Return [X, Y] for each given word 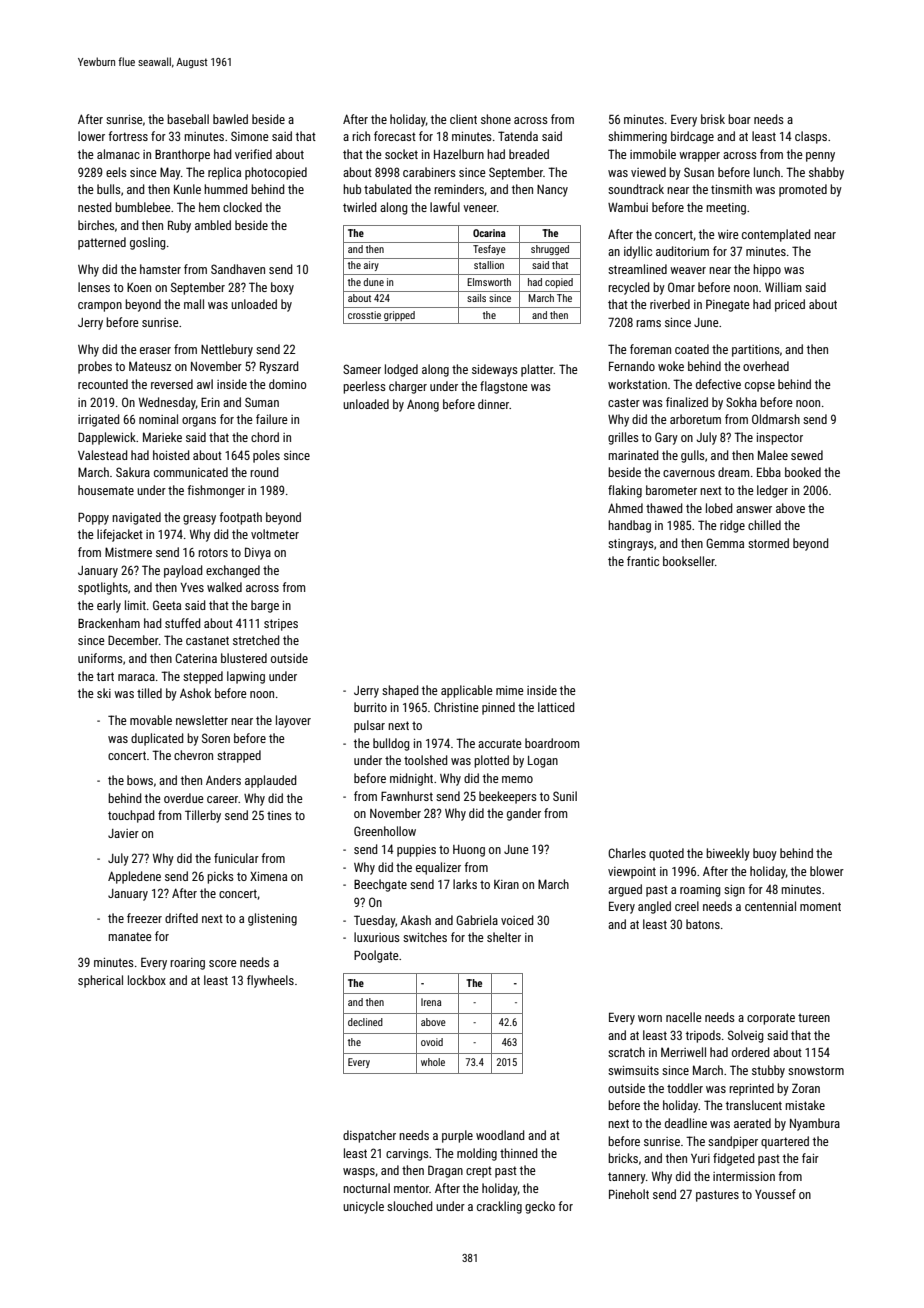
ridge [732, 526]
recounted [103, 384]
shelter [504, 937]
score [223, 963]
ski [104, 693]
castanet [207, 640]
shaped [400, 691]
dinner [493, 404]
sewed [807, 455]
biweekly [728, 854]
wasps [359, 1173]
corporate [771, 1019]
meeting [726, 209]
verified [253, 154]
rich [361, 136]
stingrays [631, 545]
